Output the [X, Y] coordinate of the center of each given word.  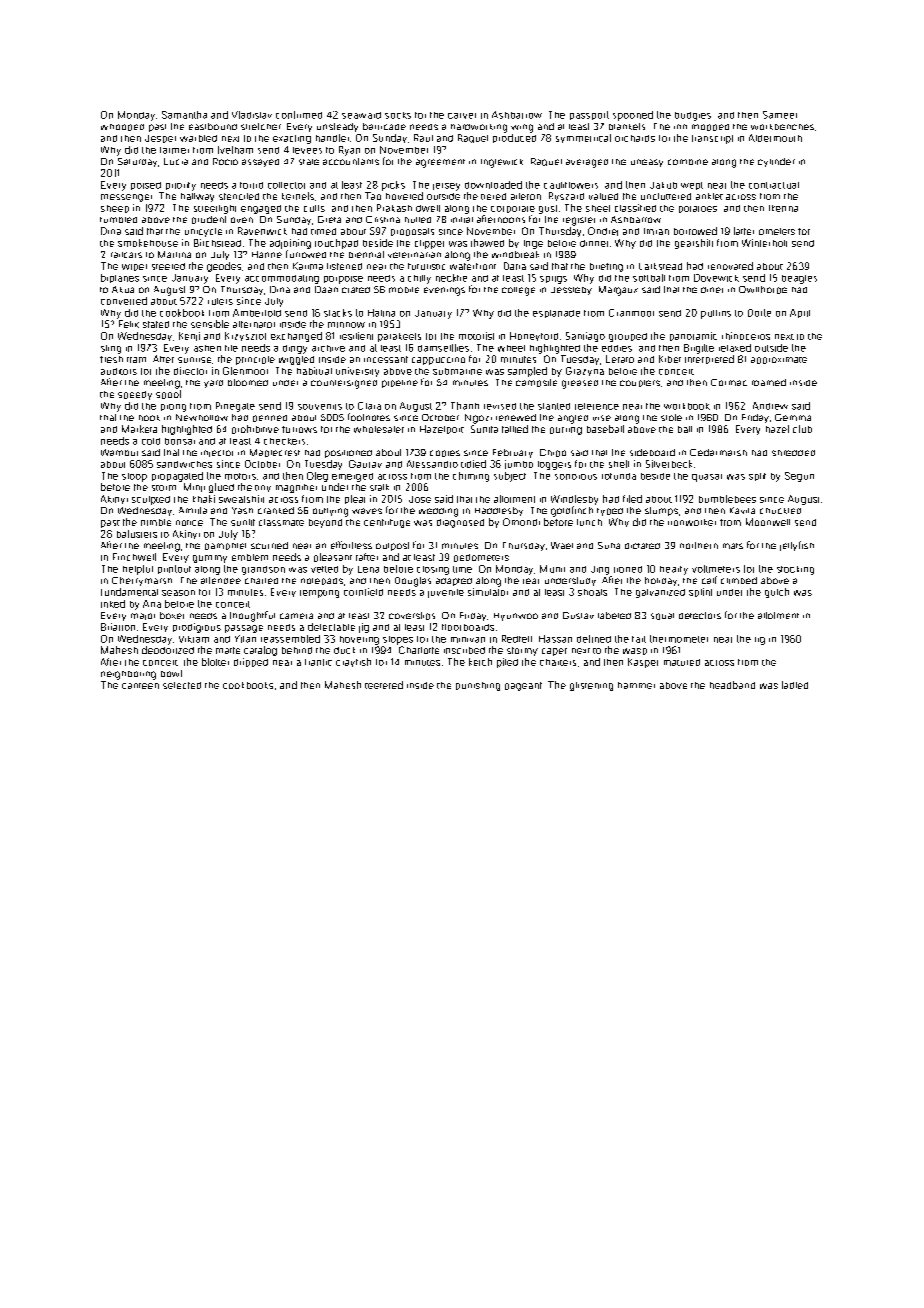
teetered [384, 685]
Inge [533, 244]
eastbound [213, 126]
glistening [591, 686]
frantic [318, 662]
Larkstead [660, 266]
